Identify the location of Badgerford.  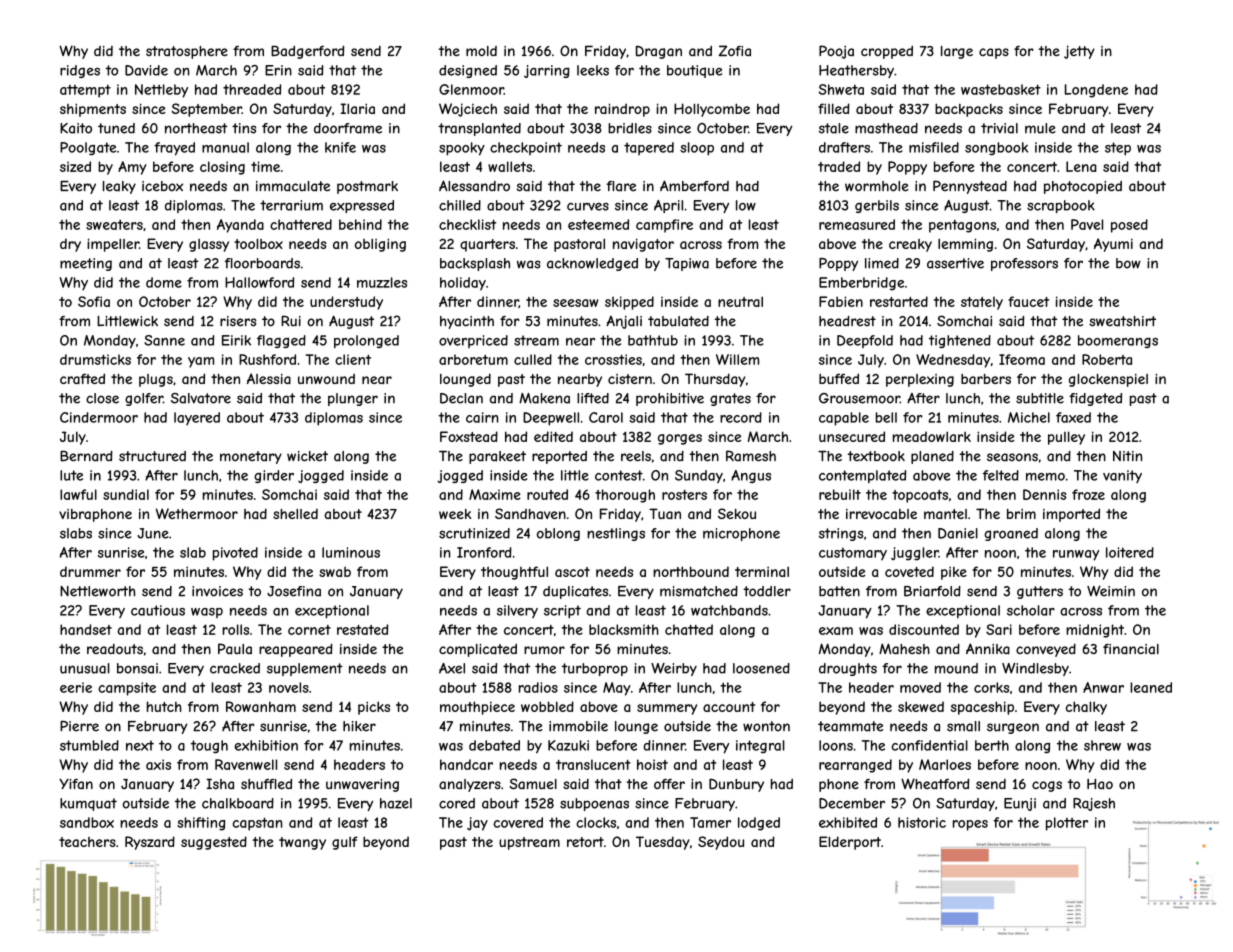
(307, 52).
